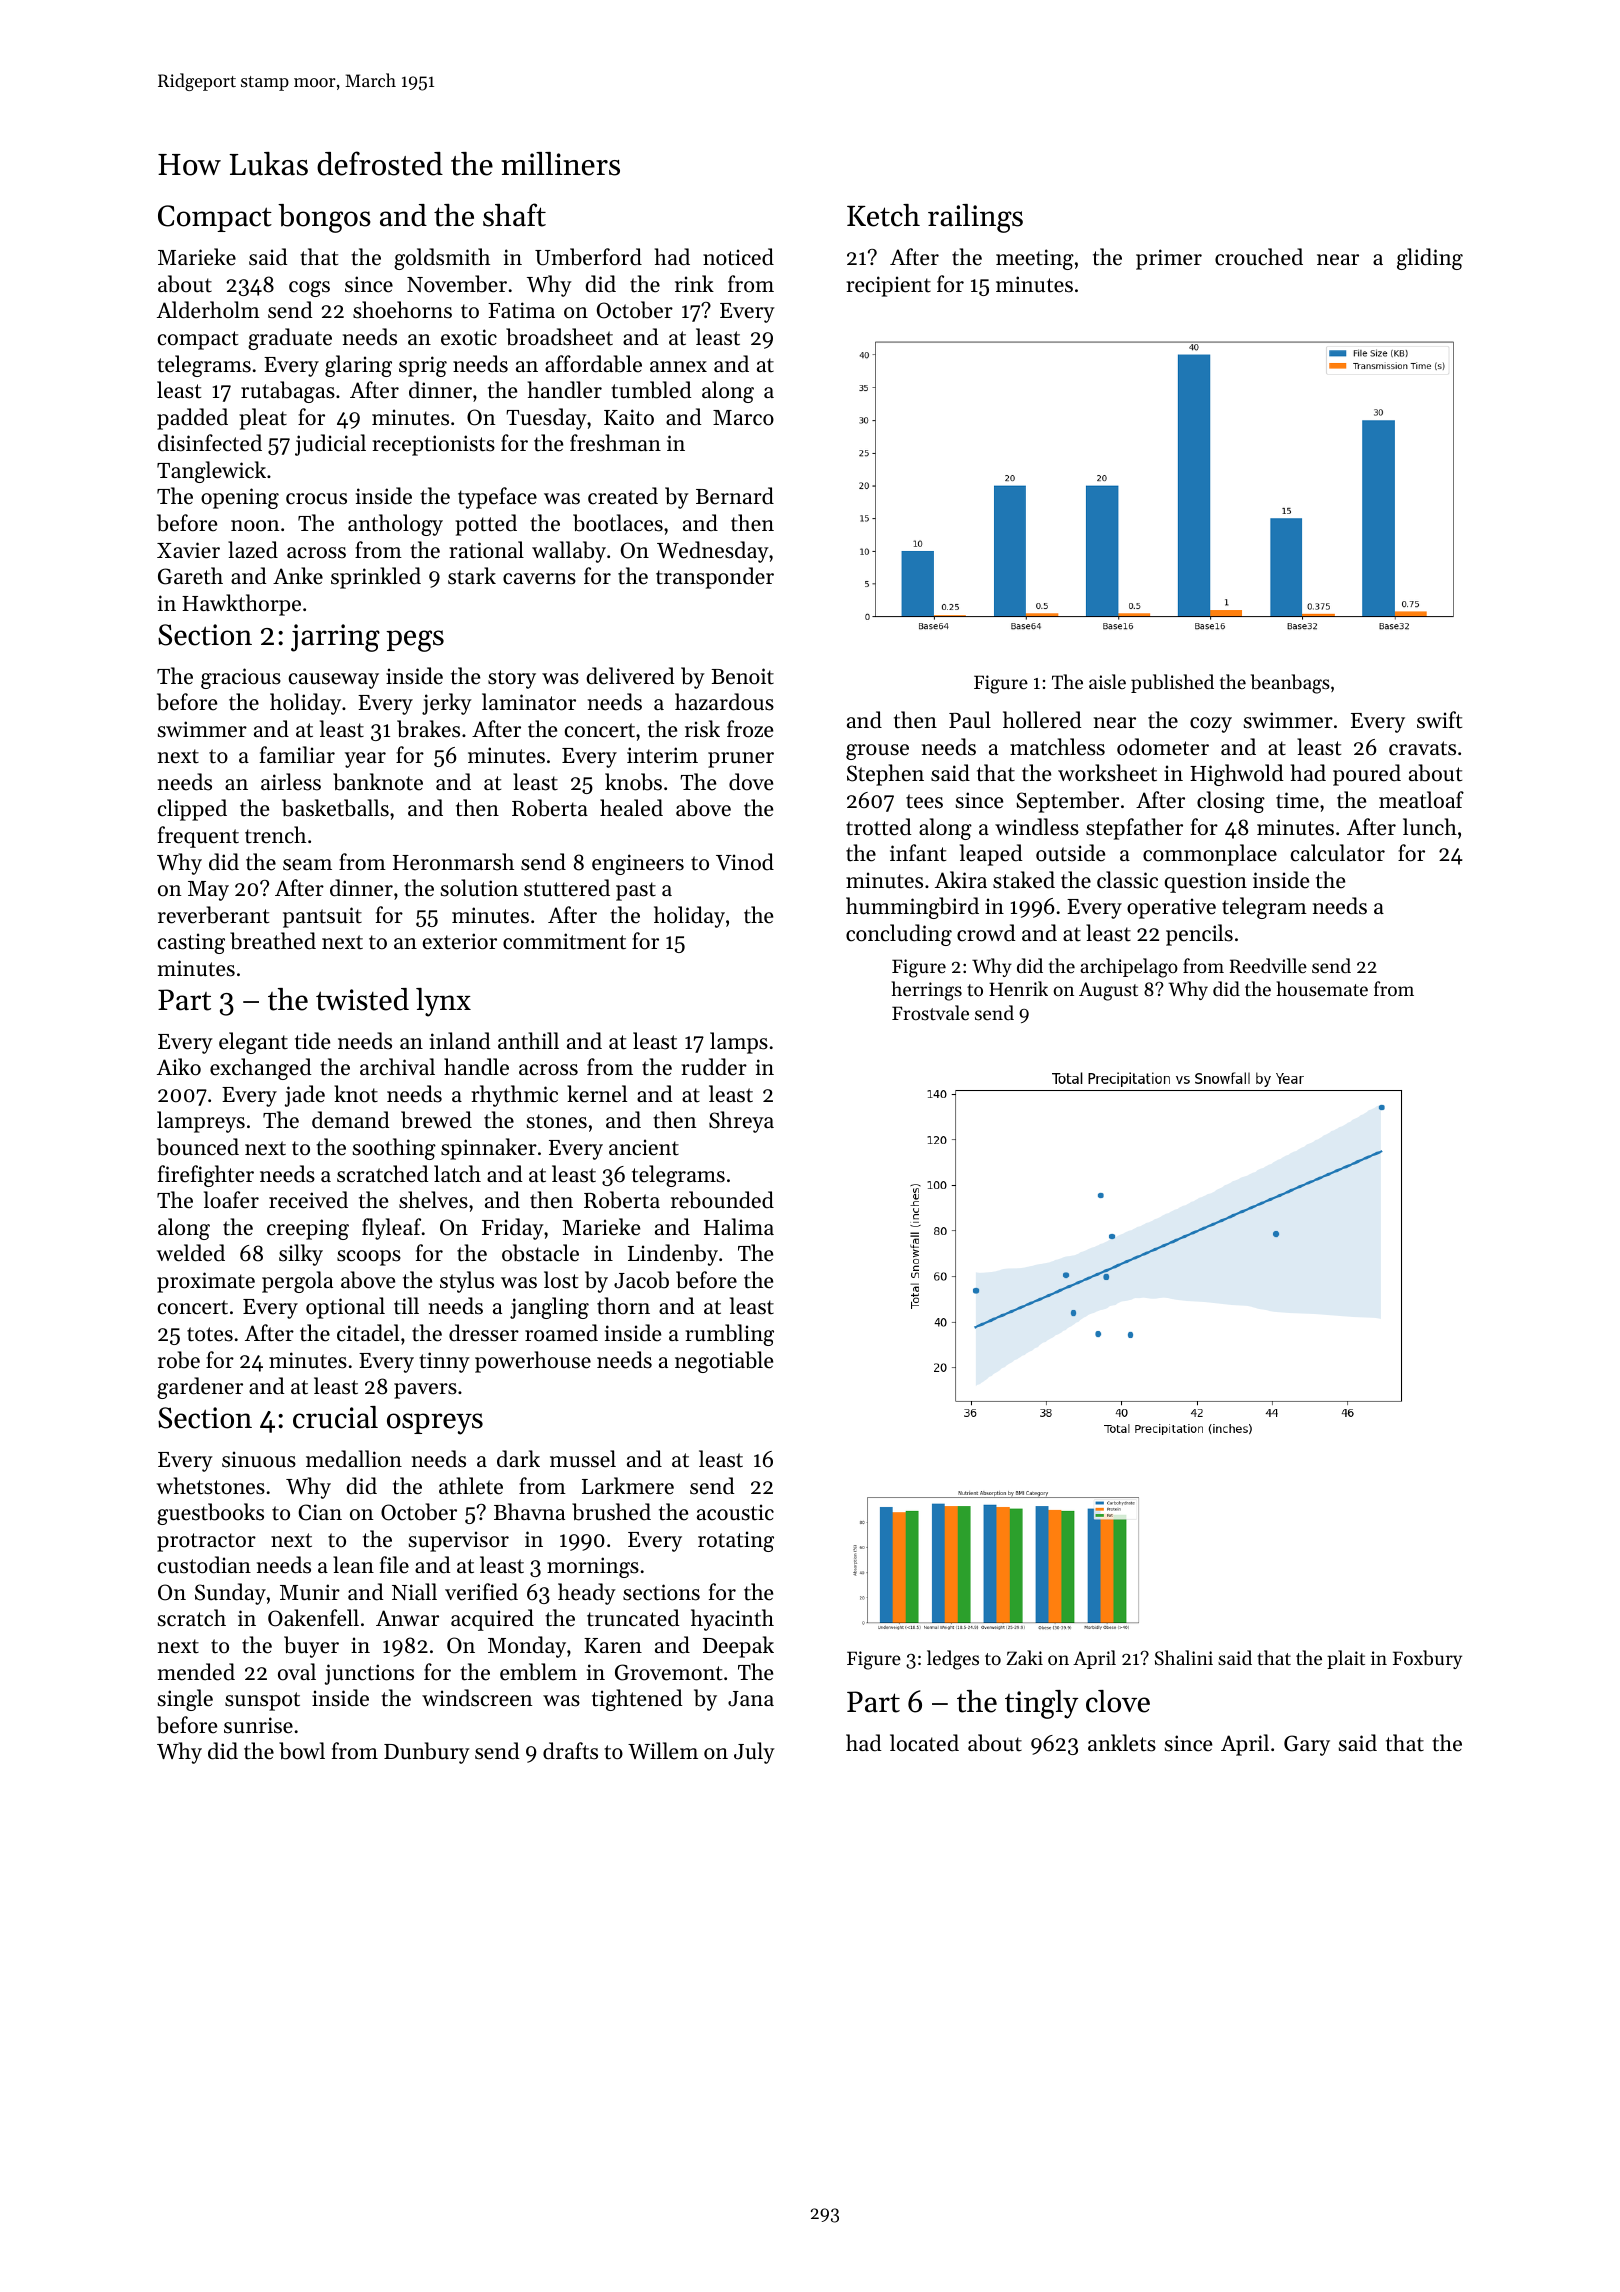 The height and width of the screenshot is (2292, 1620). I want to click on meatloaf, so click(1421, 800).
